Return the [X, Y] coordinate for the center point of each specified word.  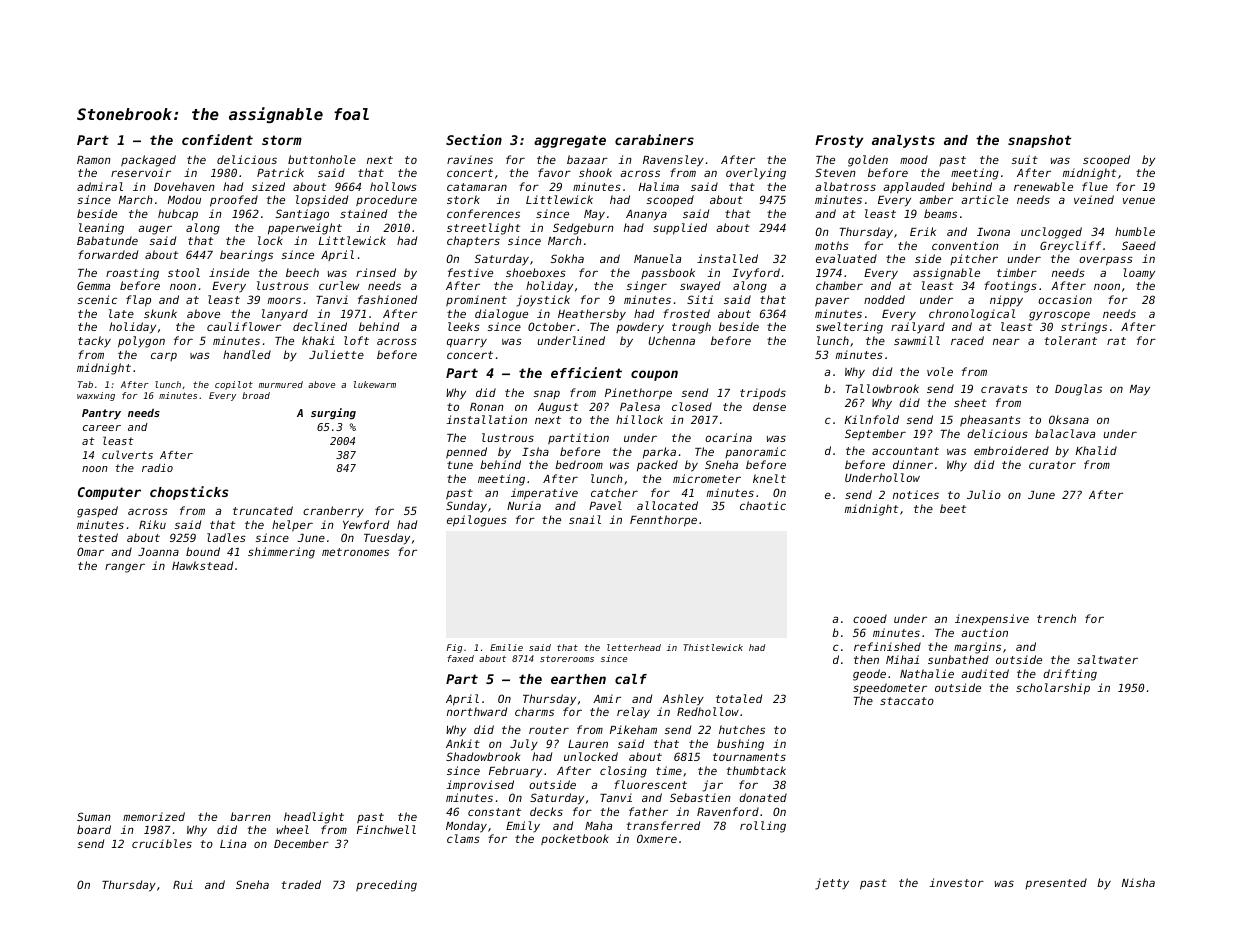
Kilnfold [872, 419]
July [524, 745]
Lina [233, 843]
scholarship [1053, 689]
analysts [903, 141]
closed [692, 406]
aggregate [570, 141]
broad [256, 395]
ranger [125, 568]
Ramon [94, 160]
